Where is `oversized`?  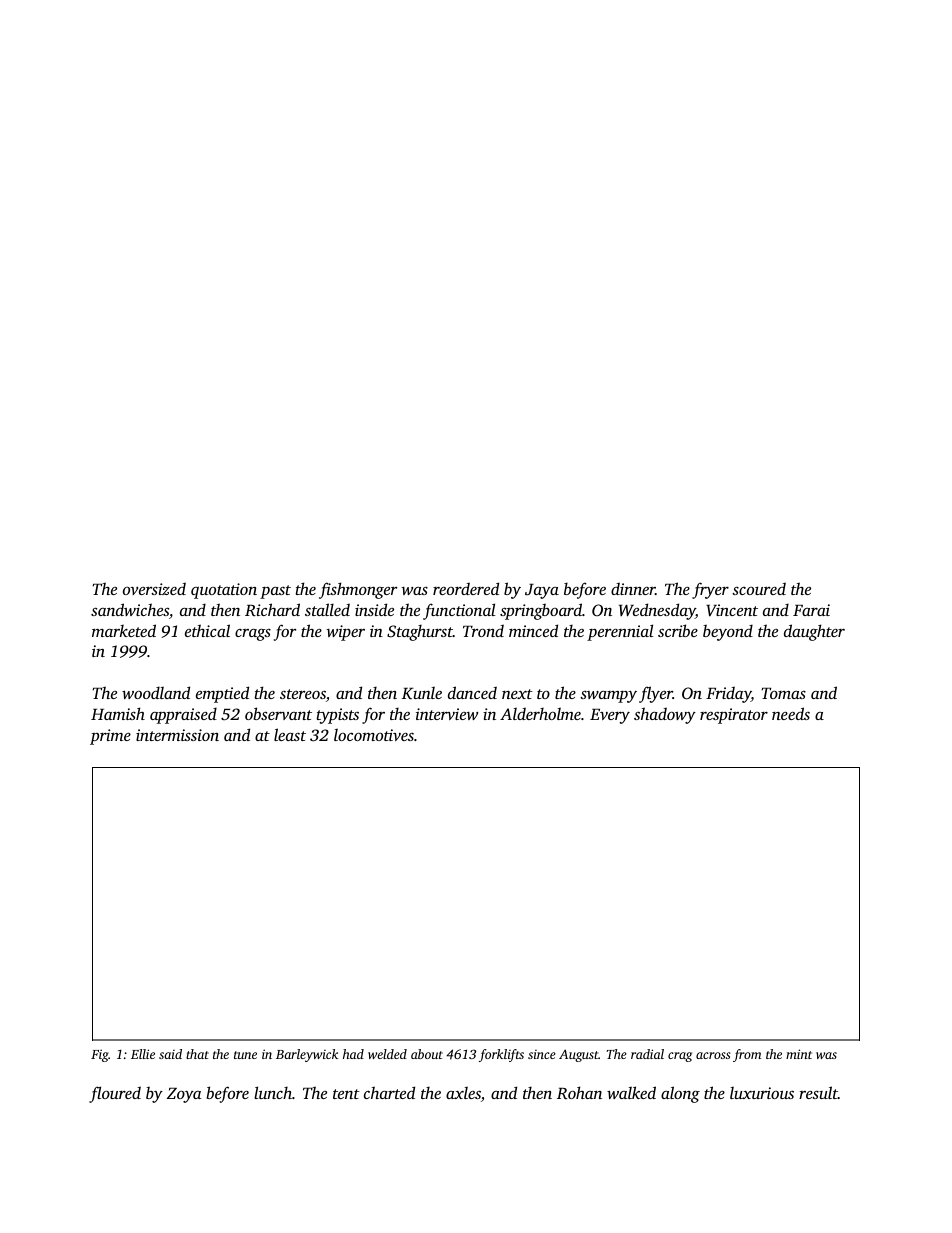
oversized is located at coordinates (154, 588).
